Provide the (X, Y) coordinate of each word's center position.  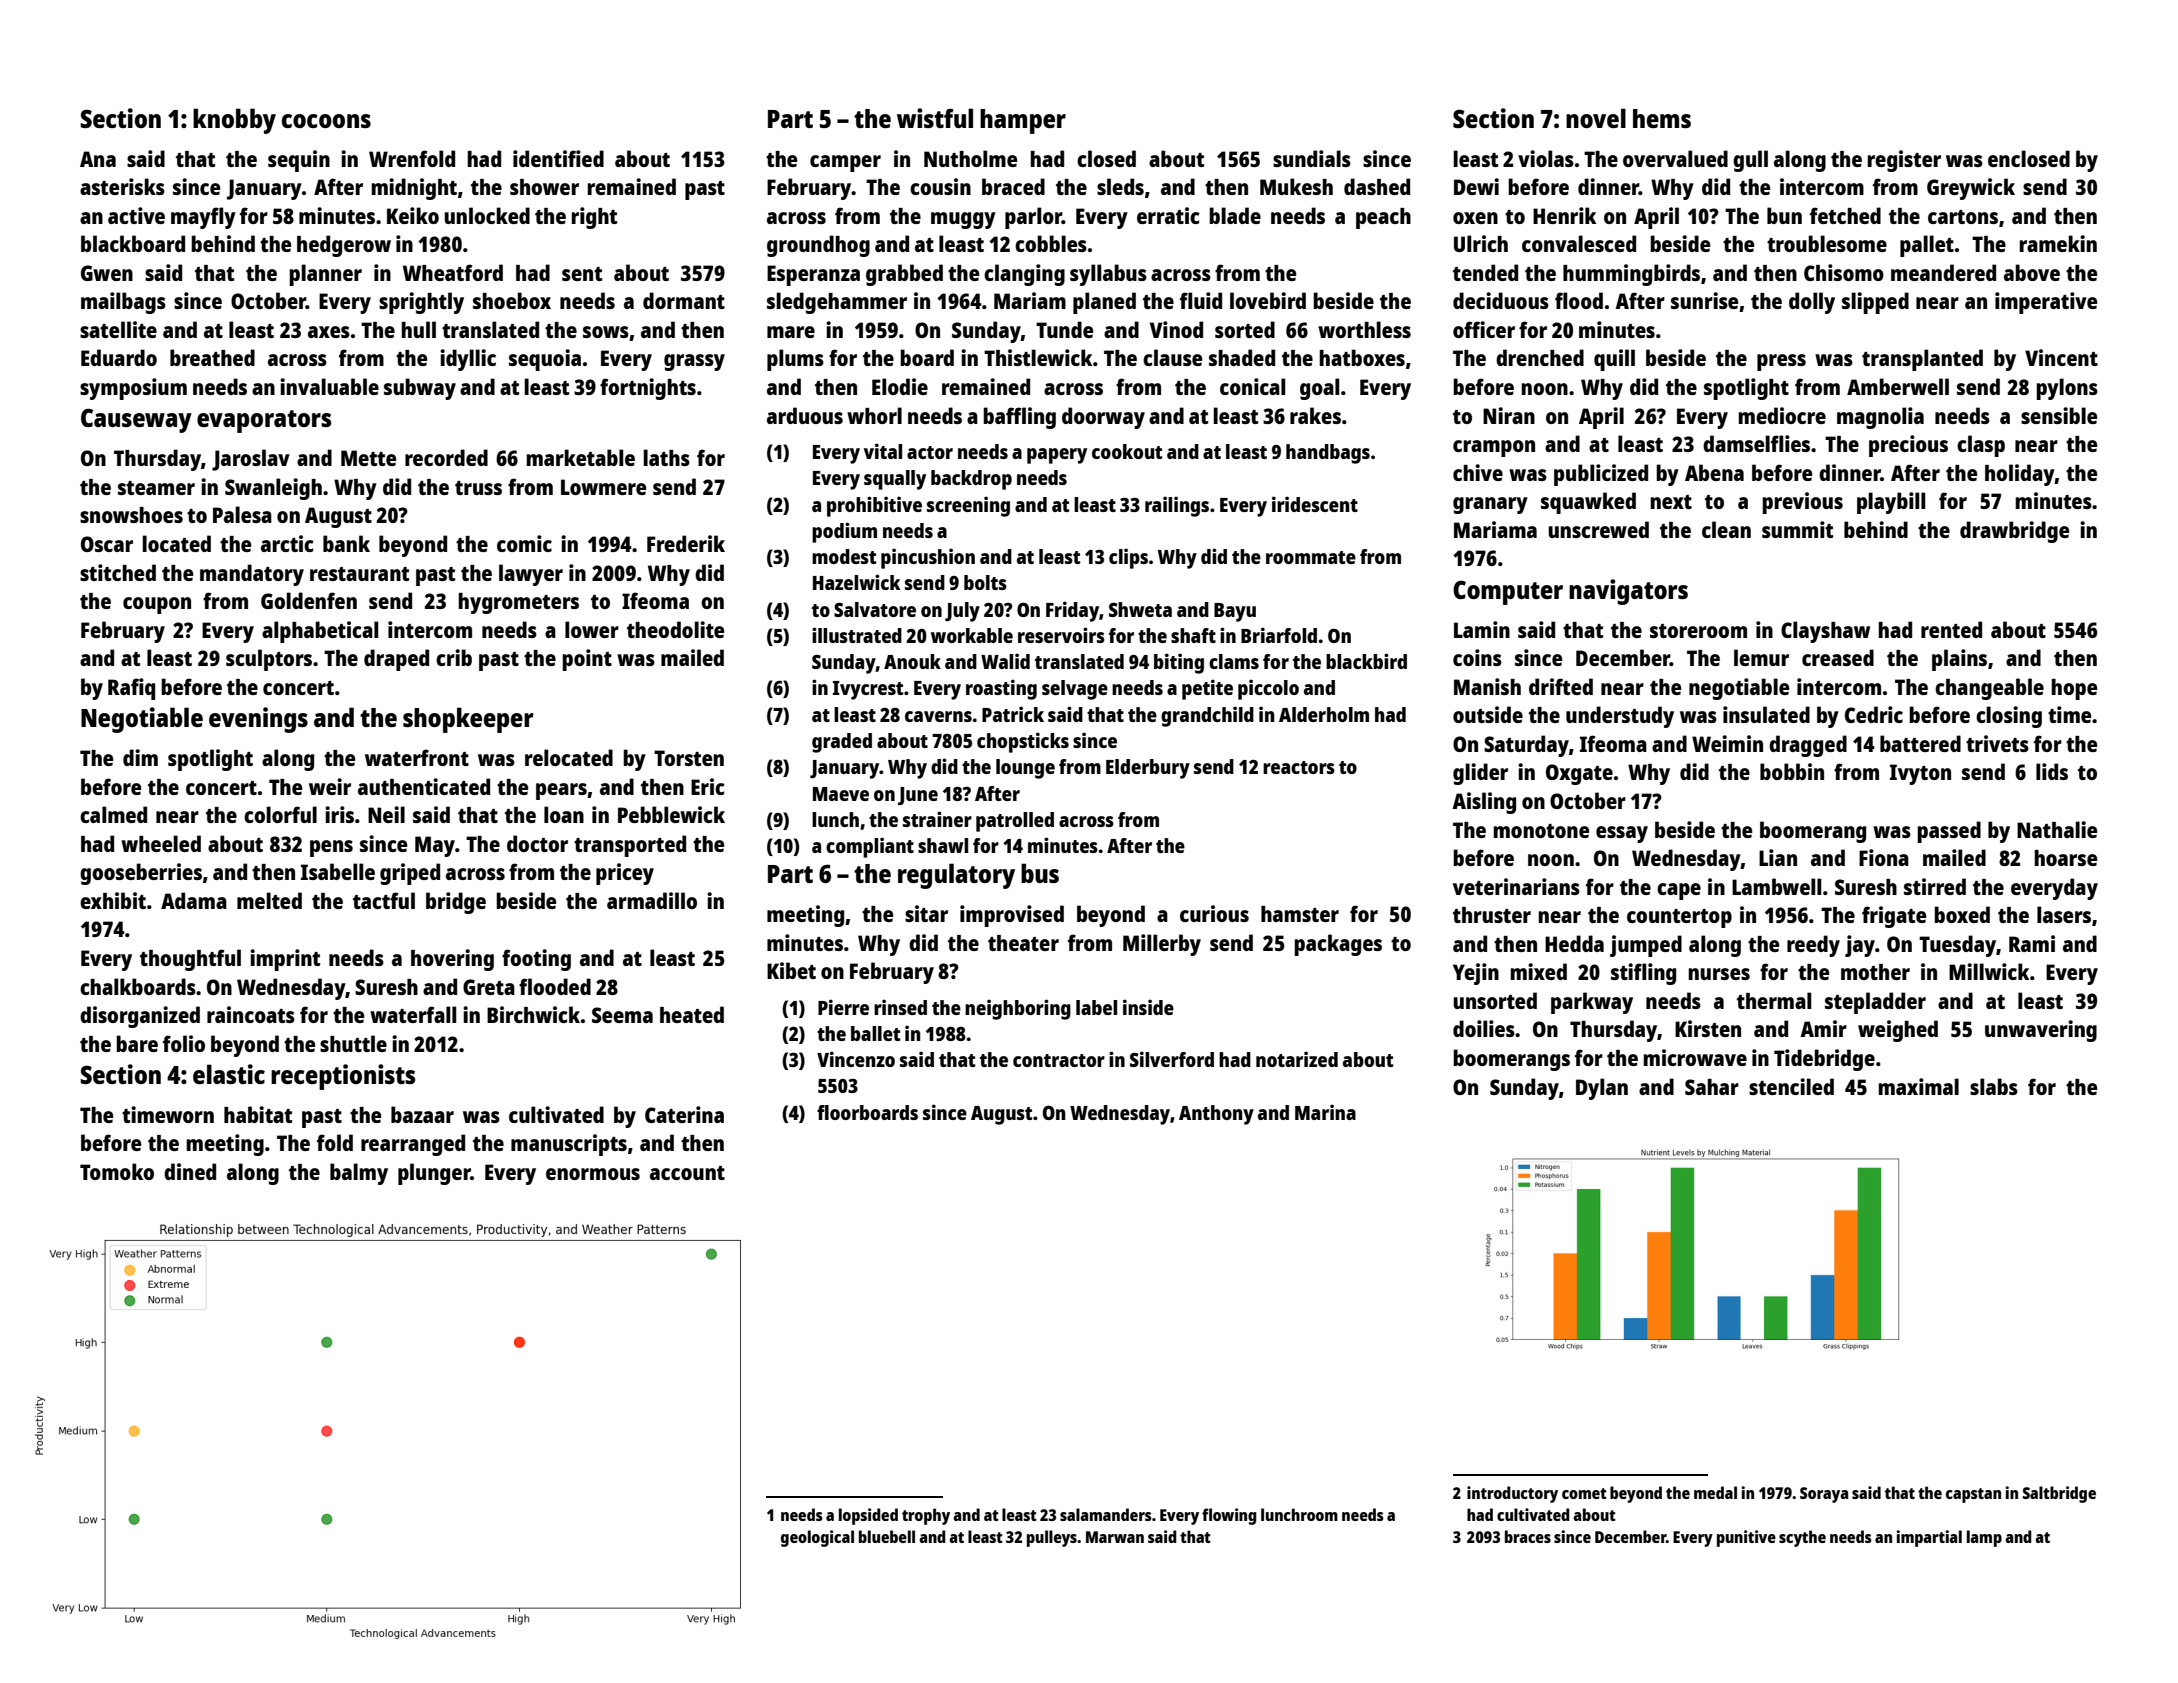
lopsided (868, 1516)
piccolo (1268, 689)
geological (817, 1538)
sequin (299, 161)
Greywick (1971, 189)
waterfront (417, 757)
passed (1949, 832)
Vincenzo (856, 1059)
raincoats (251, 1014)
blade (1235, 215)
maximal (1918, 1086)
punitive (1746, 1538)
